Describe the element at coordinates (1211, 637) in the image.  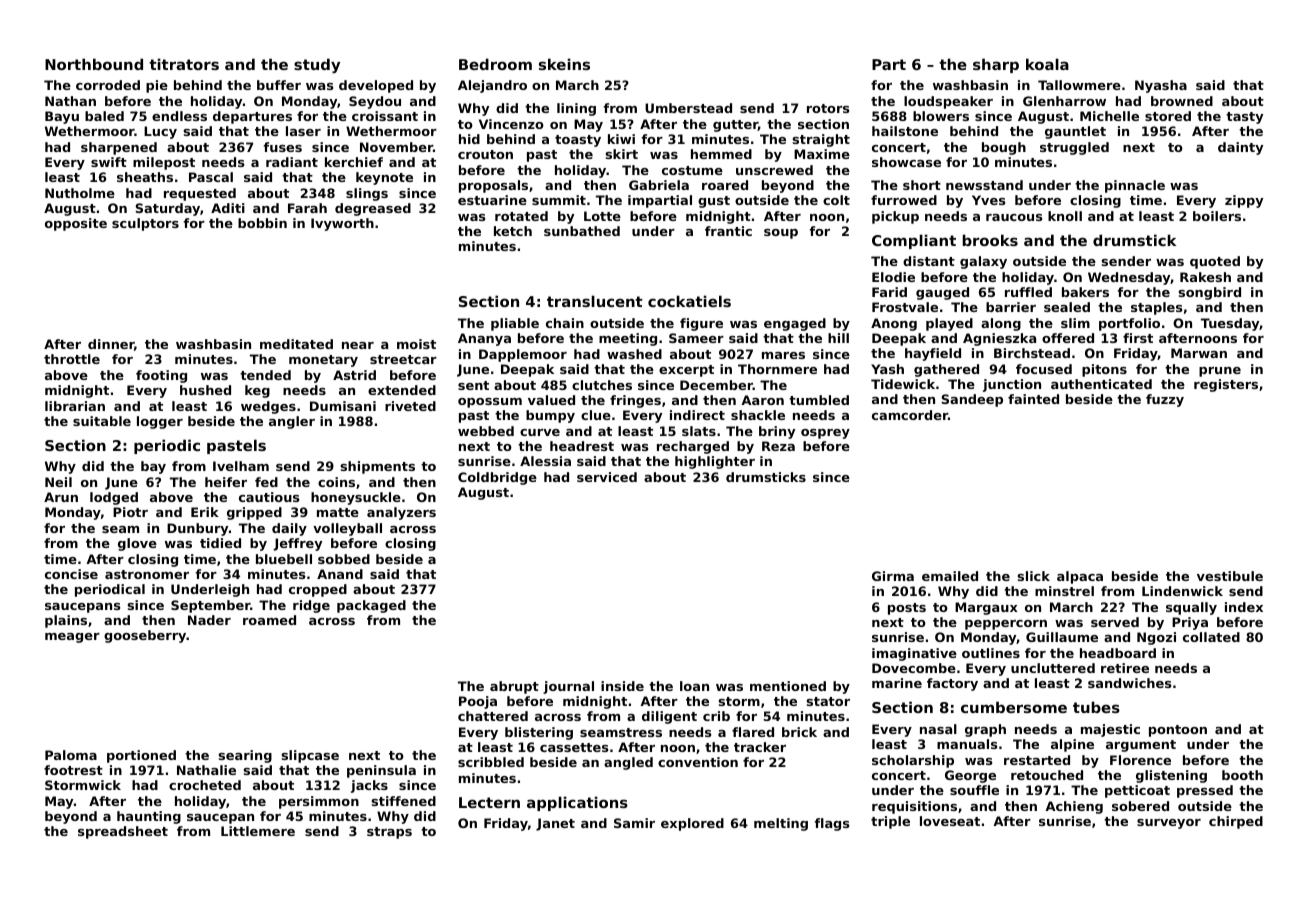
I see `collated` at that location.
